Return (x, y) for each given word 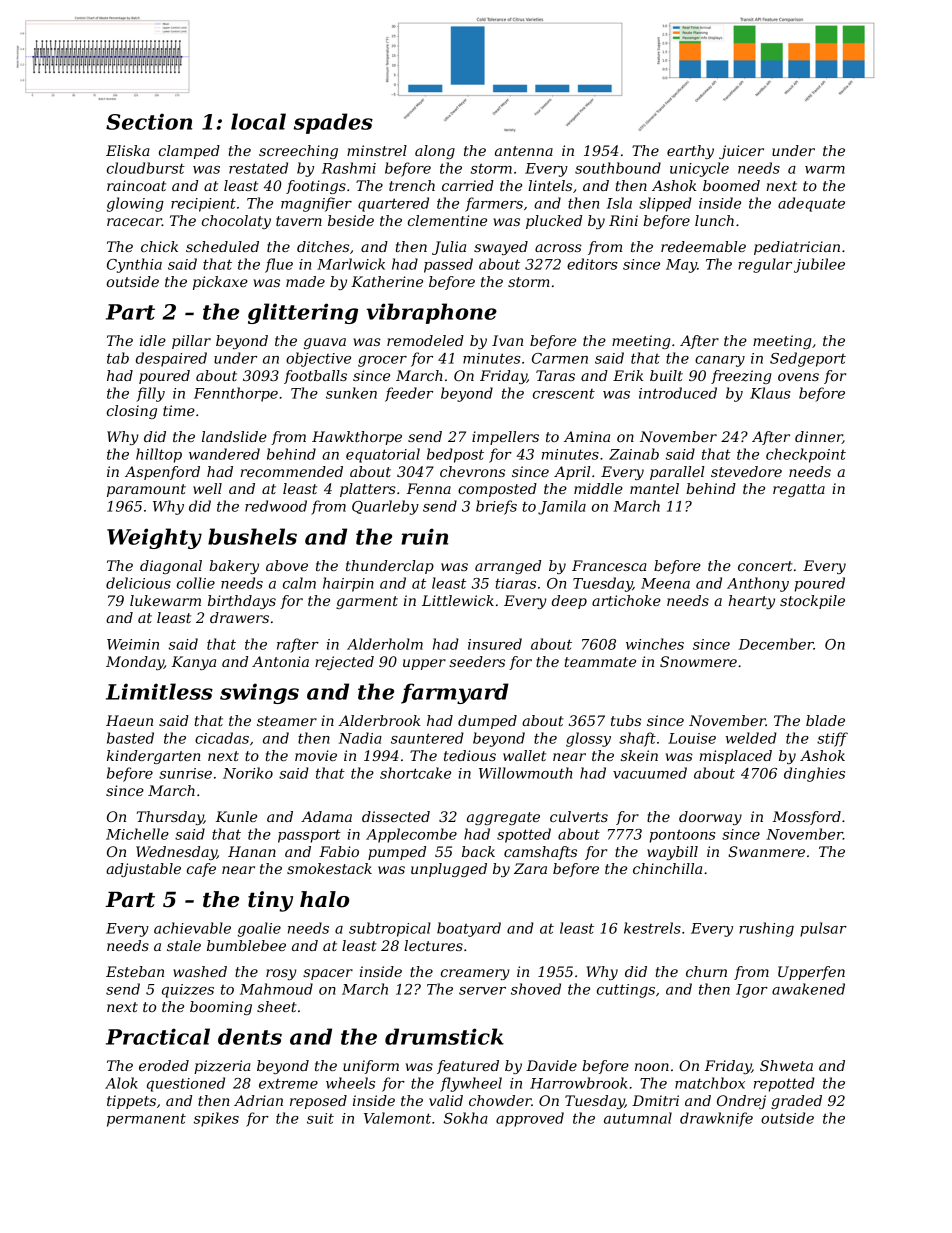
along (435, 152)
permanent (146, 1120)
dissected (396, 816)
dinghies (814, 774)
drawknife (716, 1119)
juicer (741, 152)
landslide (234, 436)
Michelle (137, 834)
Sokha (466, 1118)
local (258, 121)
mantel (654, 488)
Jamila (562, 507)
